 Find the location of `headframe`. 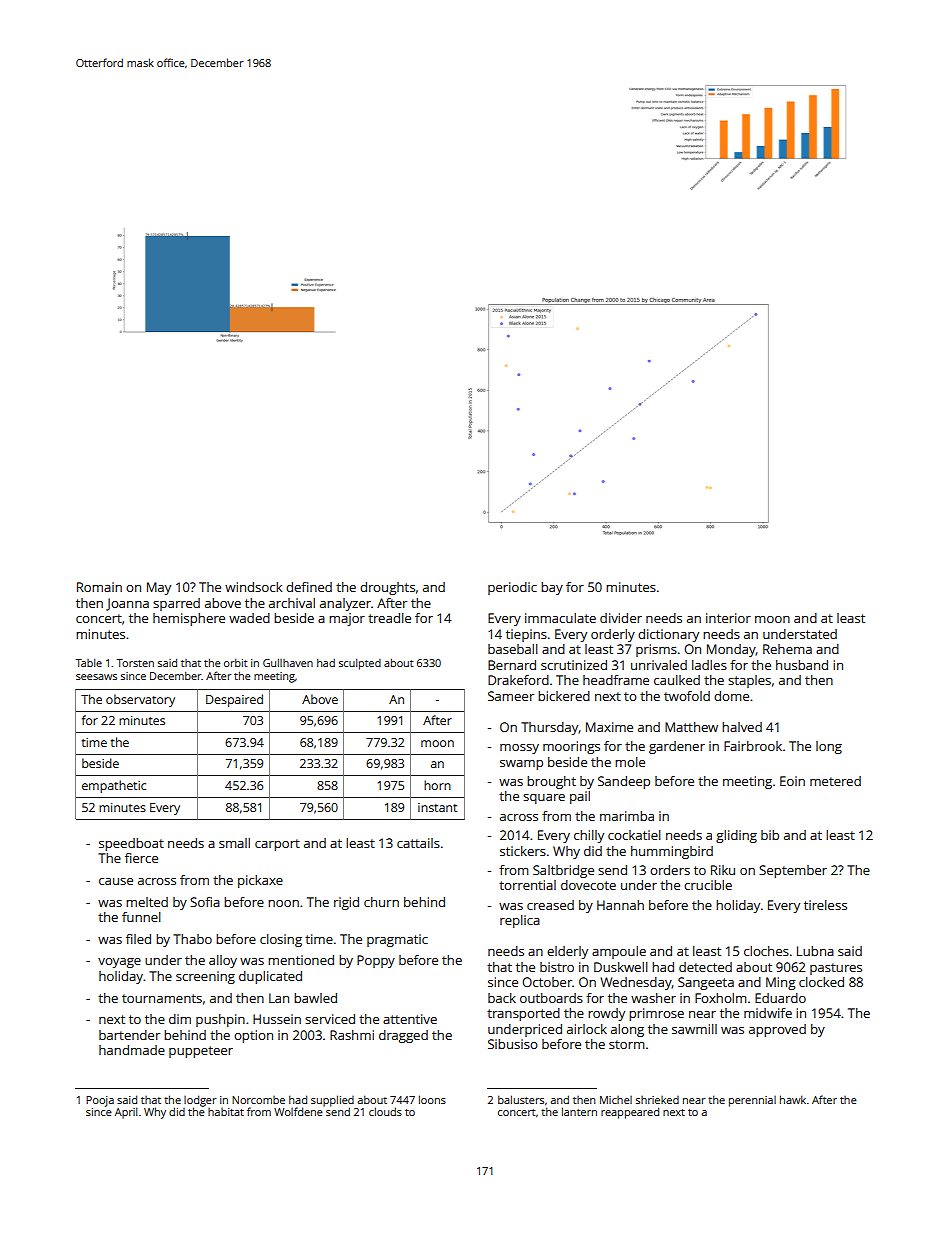

headframe is located at coordinates (616, 680).
